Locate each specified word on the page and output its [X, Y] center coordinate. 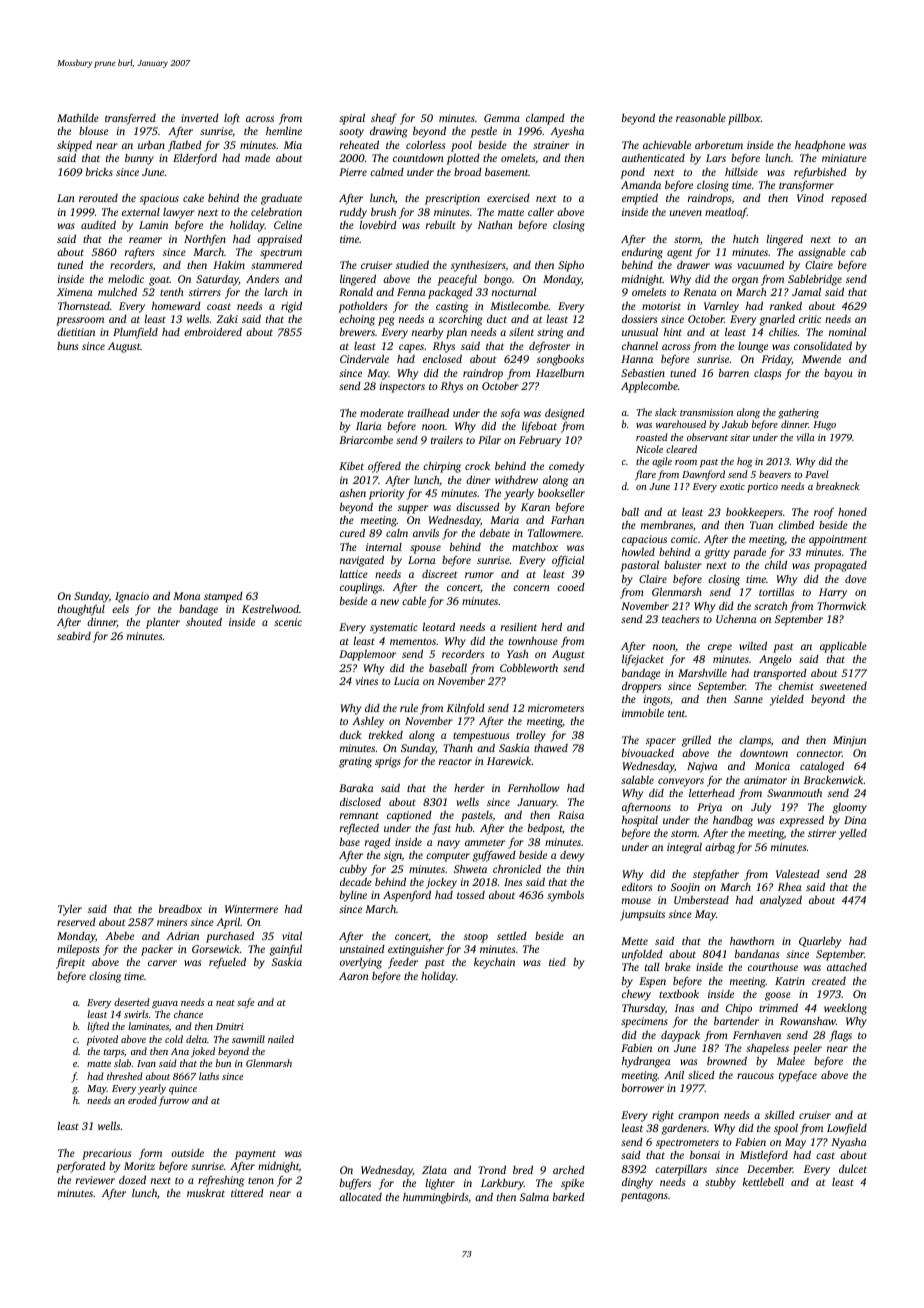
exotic [732, 486]
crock [477, 466]
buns [67, 345]
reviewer [95, 1180]
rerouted [98, 198]
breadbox [180, 908]
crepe [720, 648]
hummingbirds [435, 1198]
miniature [844, 158]
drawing [388, 132]
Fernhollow [534, 788]
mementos [413, 641]
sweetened [843, 686]
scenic [288, 622]
